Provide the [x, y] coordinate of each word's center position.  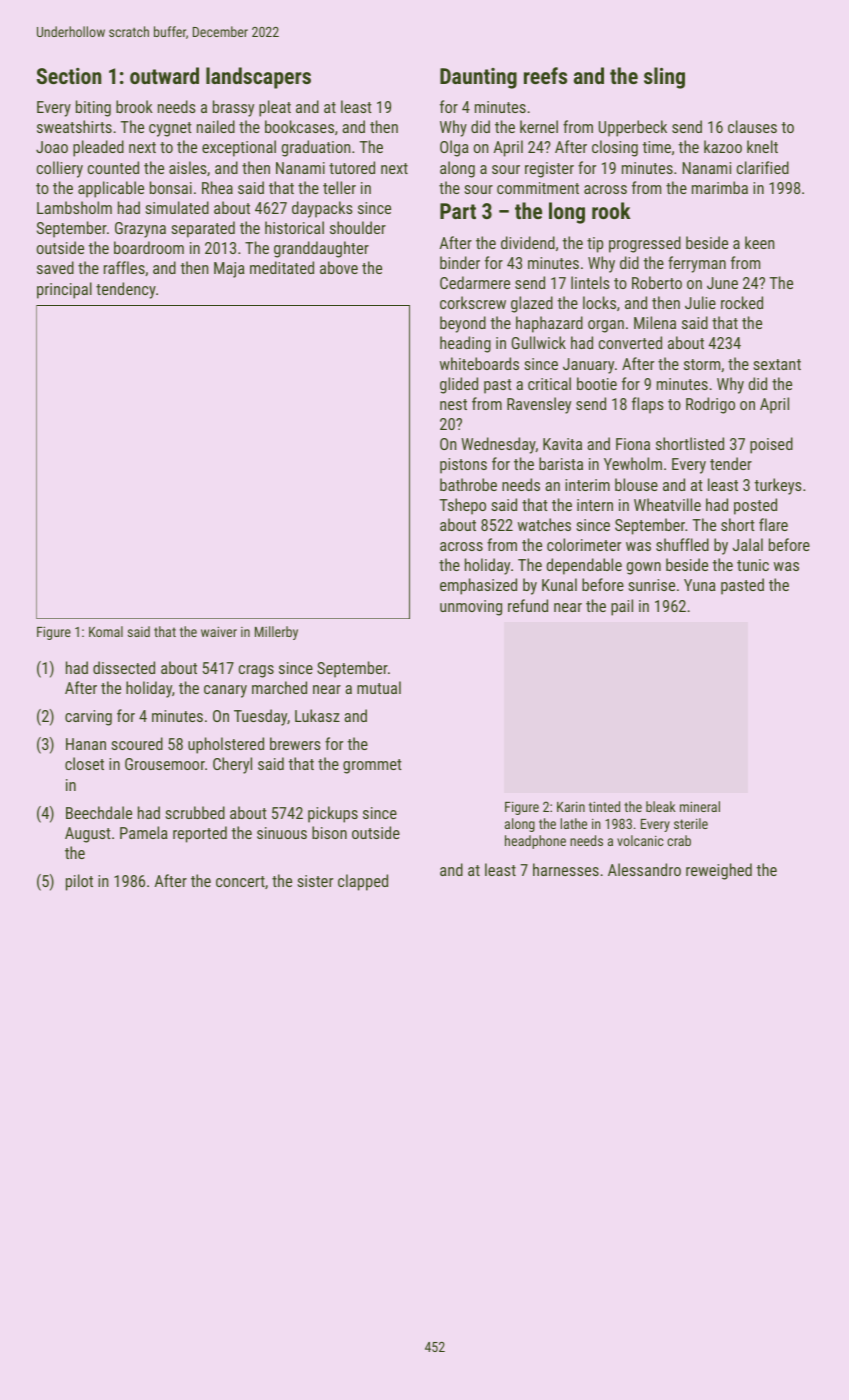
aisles [188, 167]
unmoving [471, 608]
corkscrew [473, 302]
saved [55, 267]
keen [759, 242]
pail [622, 607]
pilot [79, 882]
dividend [528, 242]
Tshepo [463, 506]
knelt [762, 146]
